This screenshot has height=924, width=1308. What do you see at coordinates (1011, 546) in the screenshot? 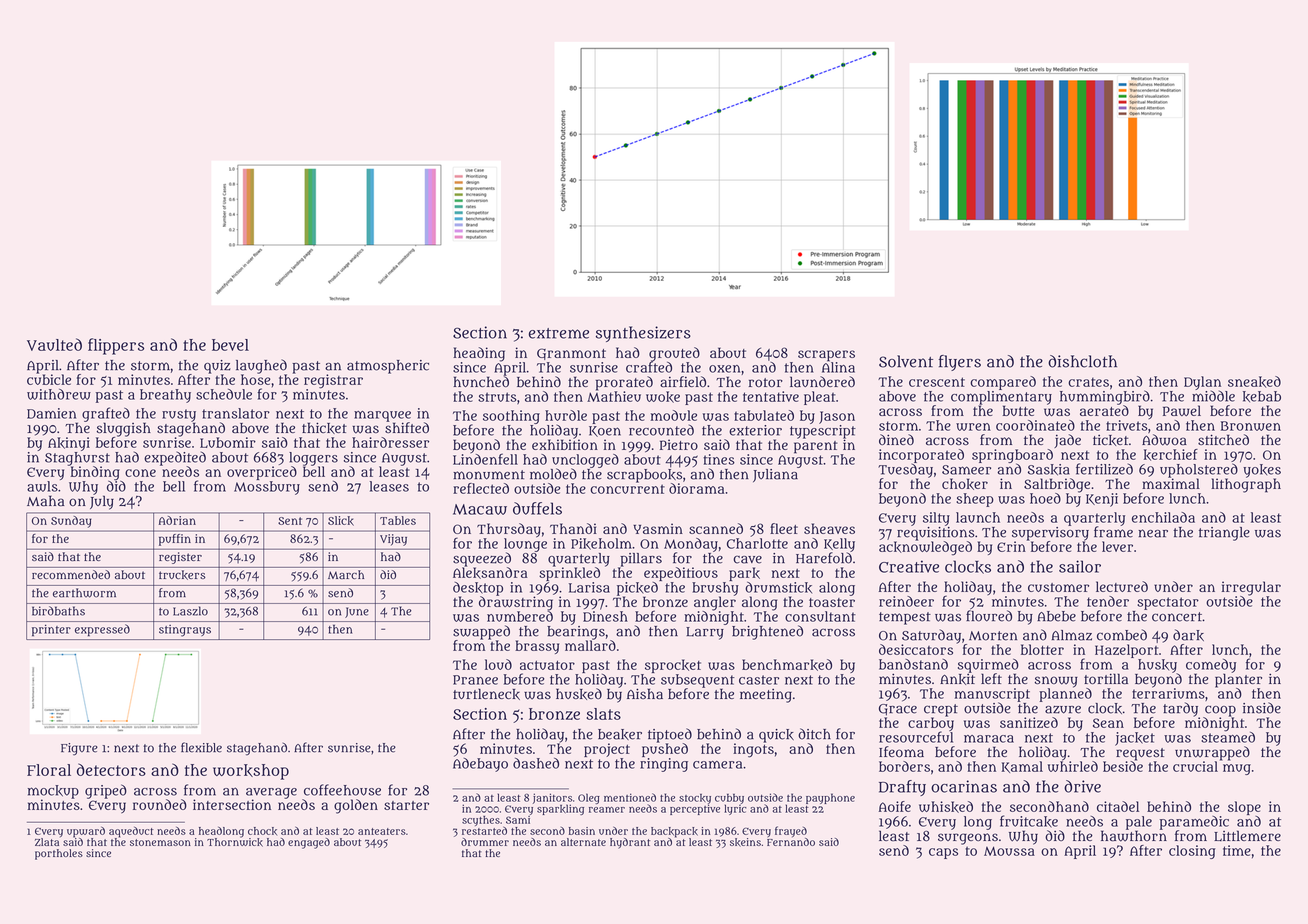
I see `Erin` at bounding box center [1011, 546].
